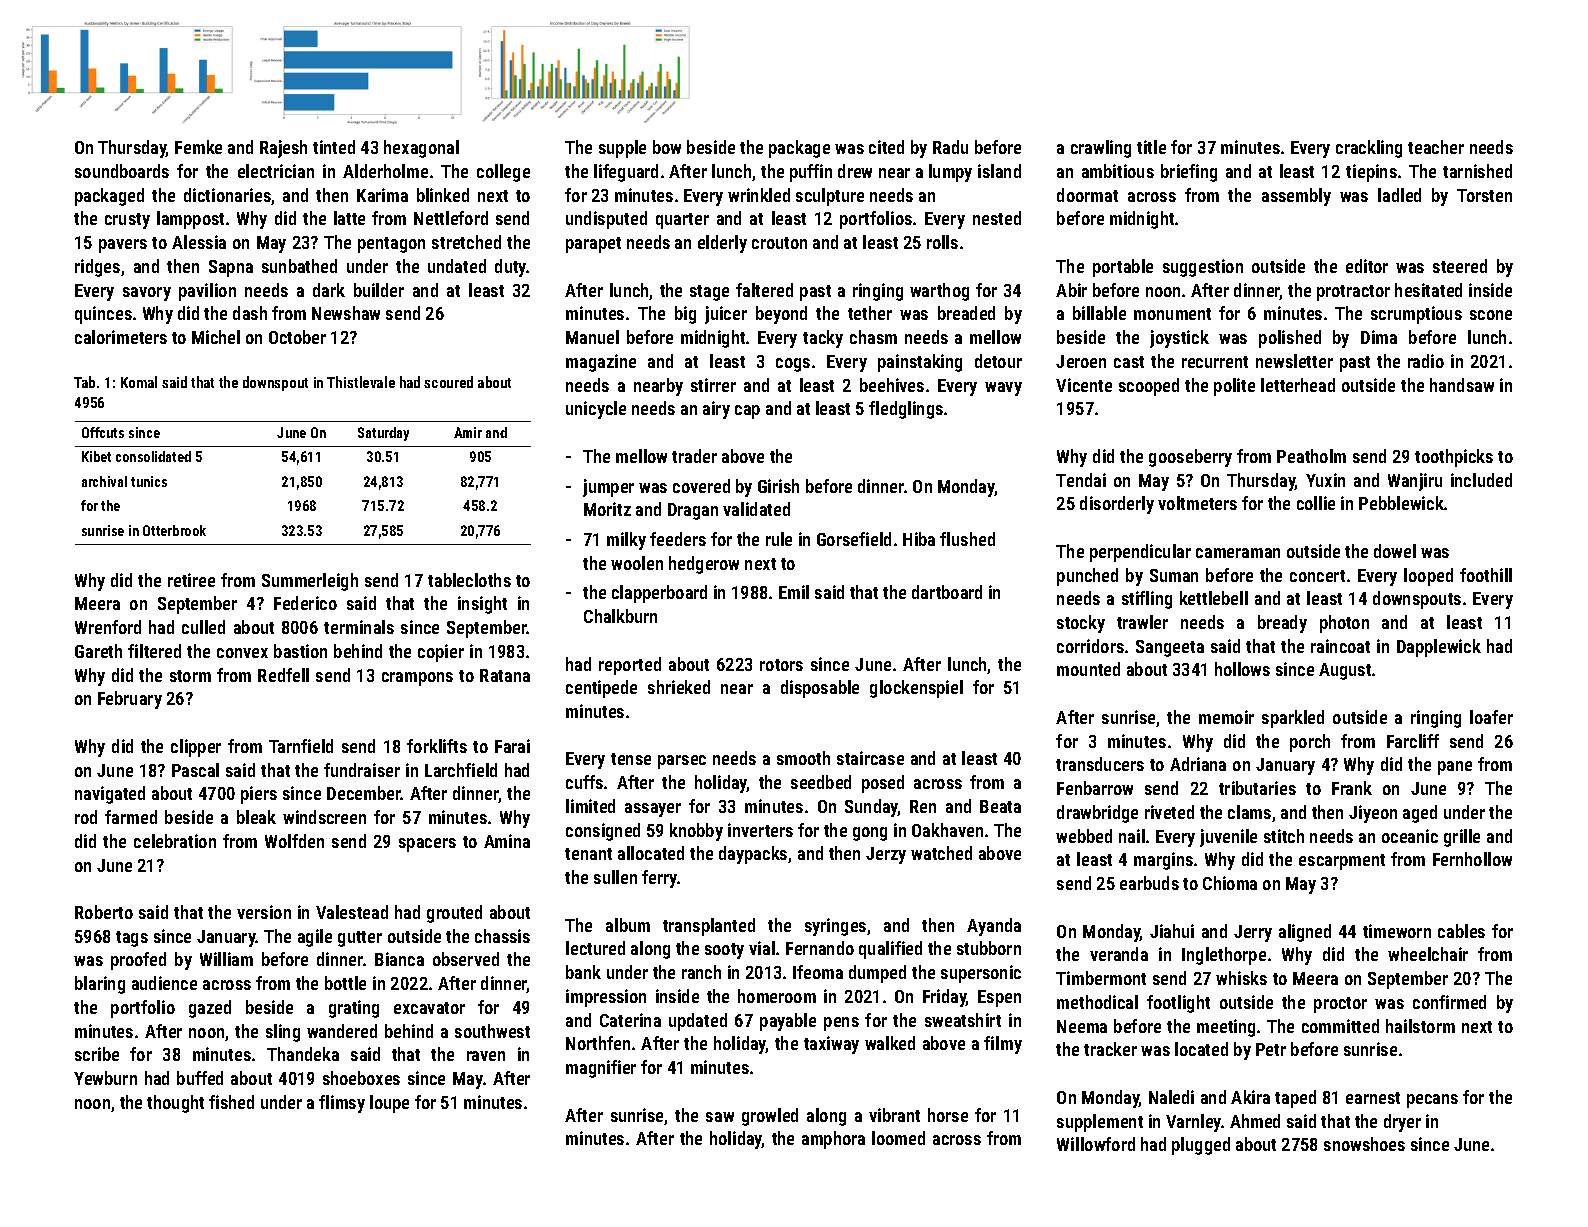 This page has width=1588, height=1227. Describe the element at coordinates (1123, 268) in the page. I see `portable` at that location.
